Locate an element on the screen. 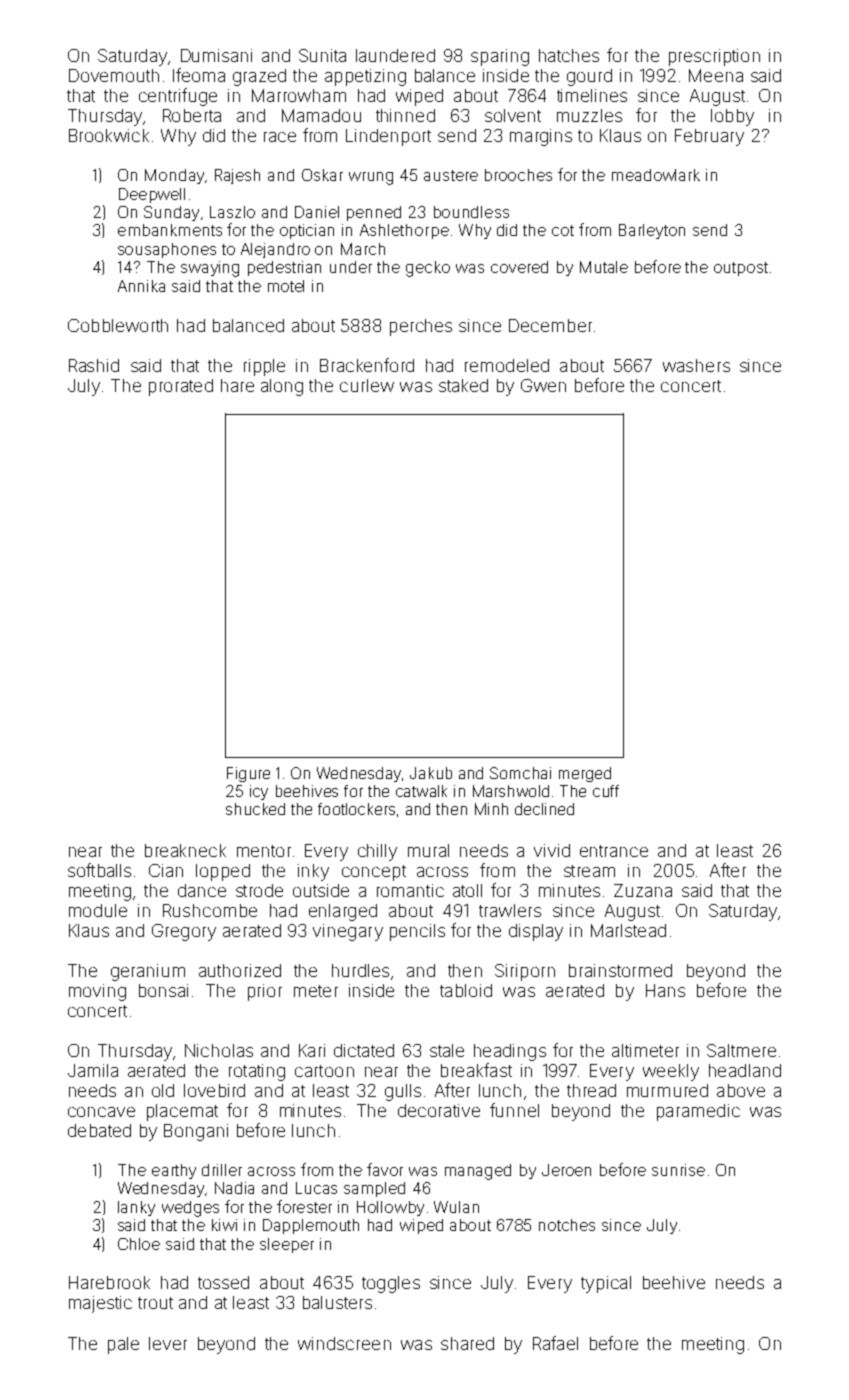  Somchai is located at coordinates (520, 773).
